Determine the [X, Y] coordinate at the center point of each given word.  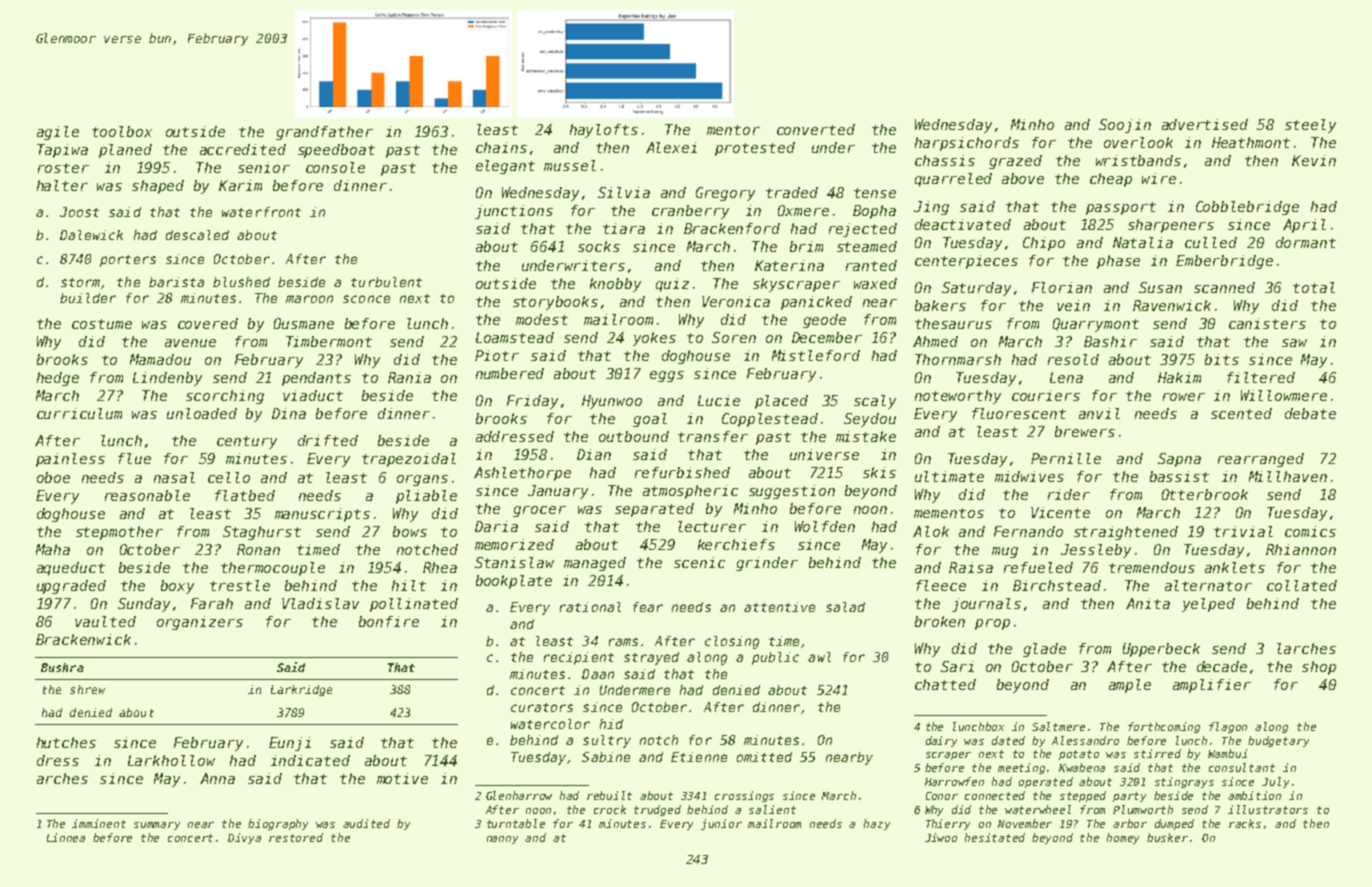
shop [1319, 668]
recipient [579, 658]
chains [501, 147]
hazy [877, 824]
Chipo [1044, 244]
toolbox [122, 131]
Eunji [290, 744]
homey [1123, 838]
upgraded [71, 587]
